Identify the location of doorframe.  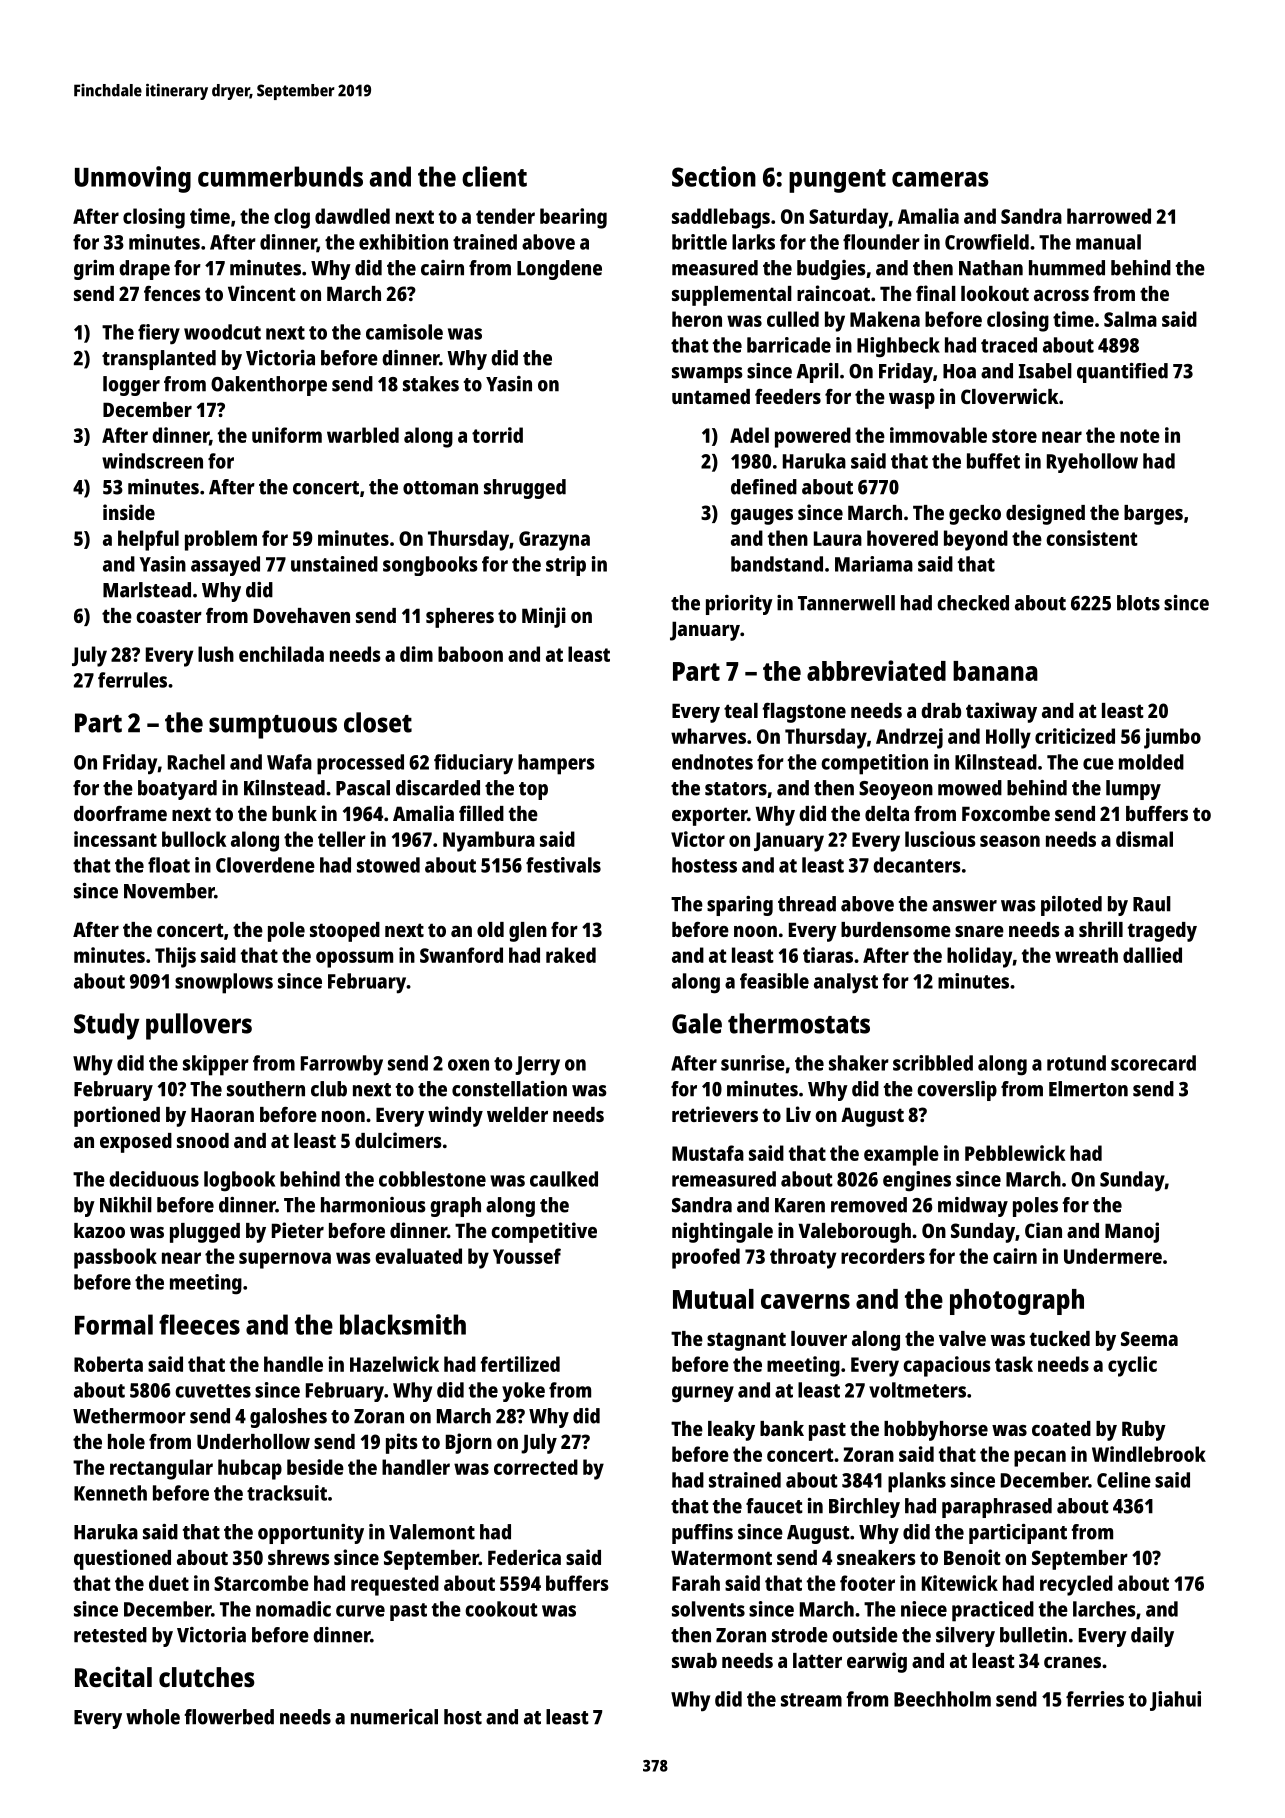
(120, 813).
